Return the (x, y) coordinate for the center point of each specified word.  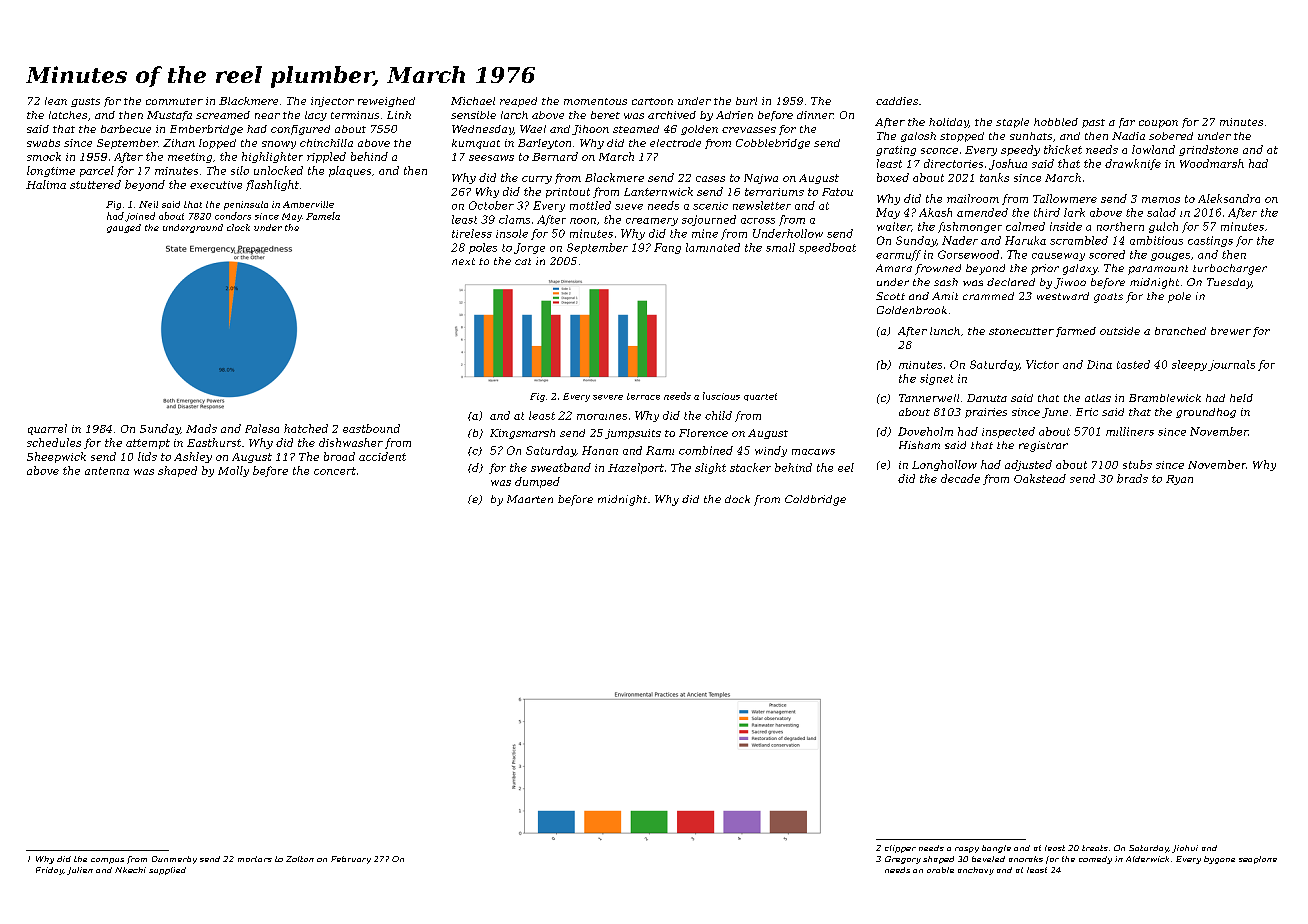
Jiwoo (1070, 283)
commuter (174, 101)
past (1093, 123)
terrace (643, 396)
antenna (107, 471)
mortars (255, 859)
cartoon (652, 101)
